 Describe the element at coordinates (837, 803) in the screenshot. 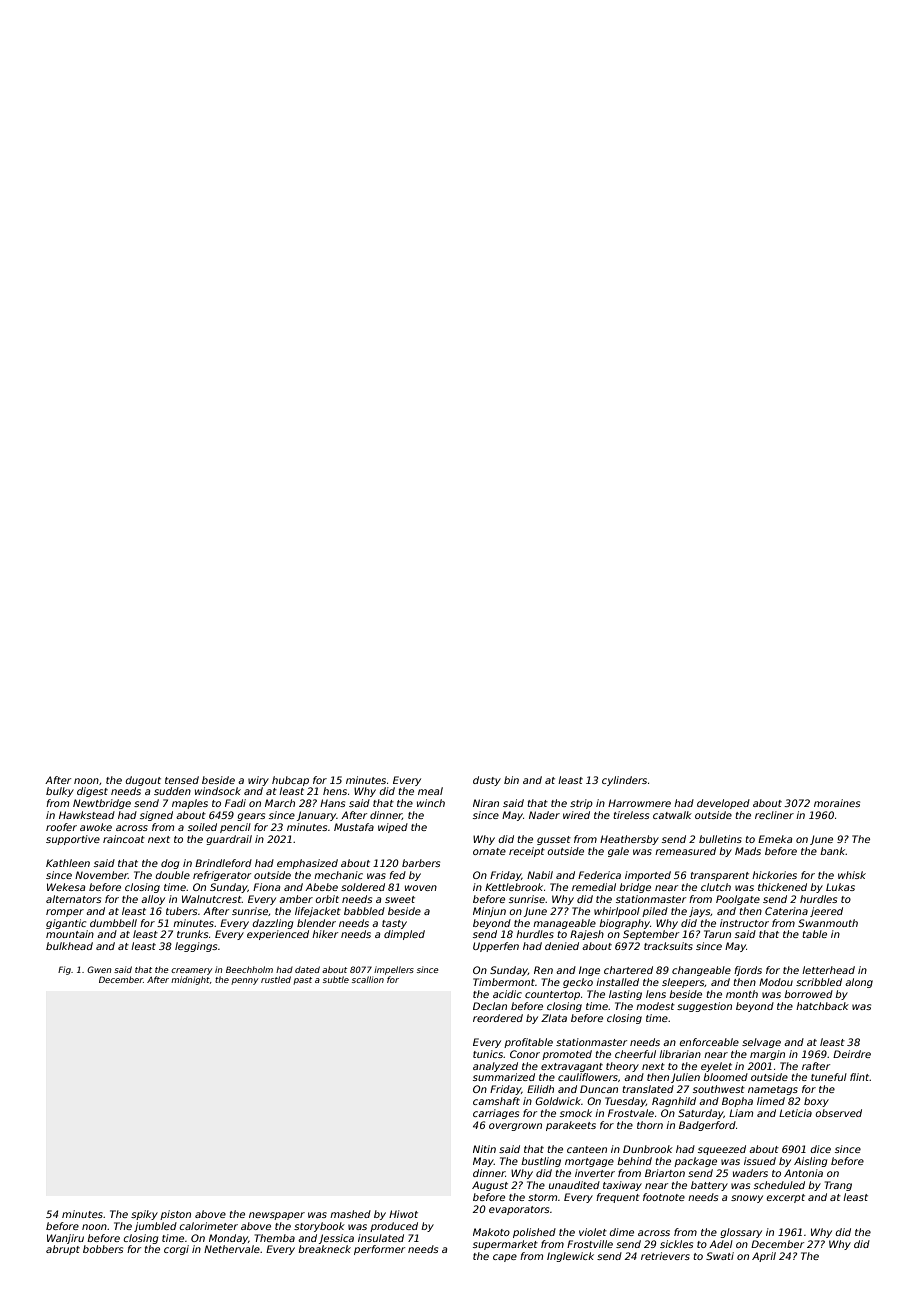

I see `moraines` at that location.
